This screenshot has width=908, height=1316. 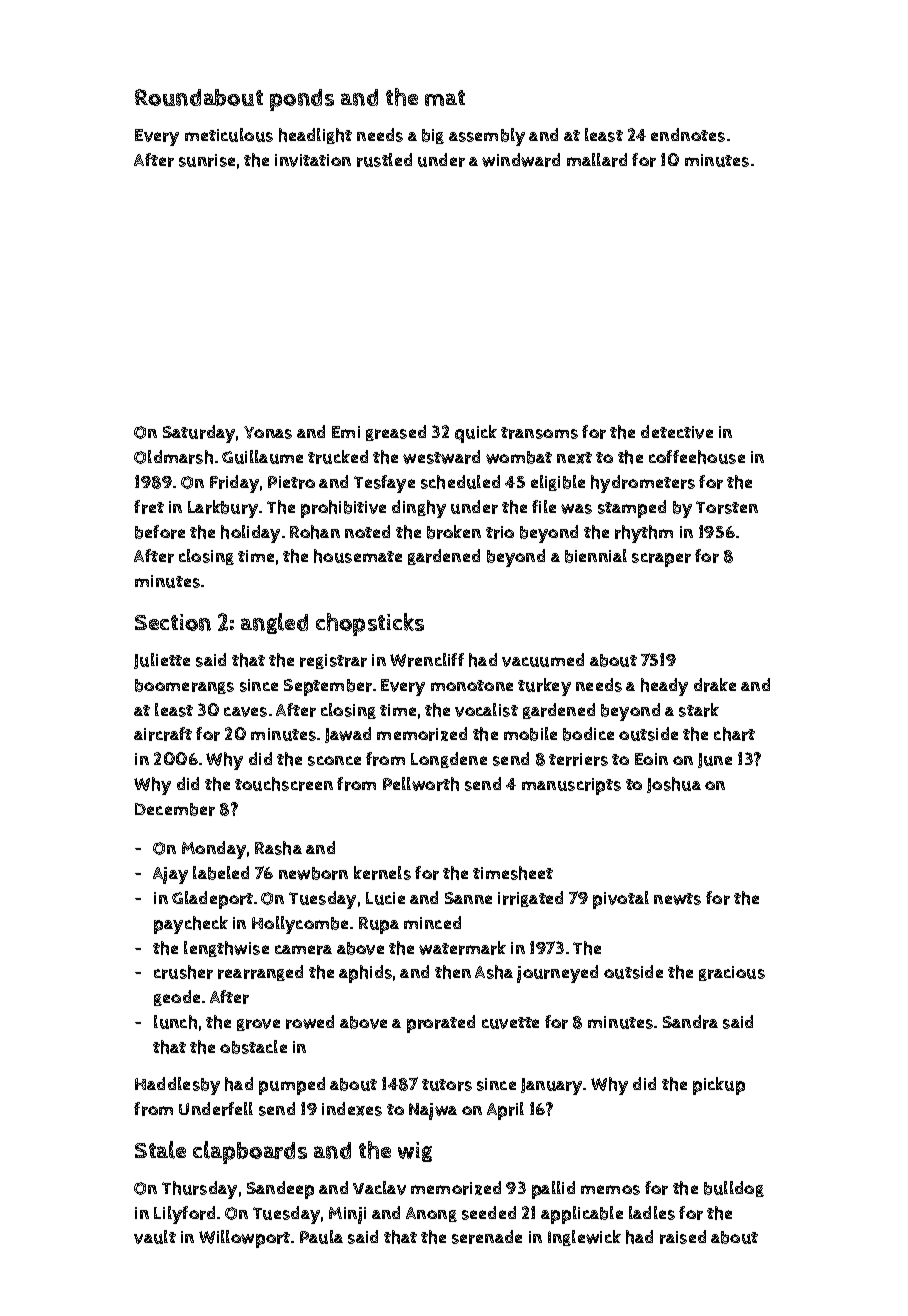 I want to click on windward, so click(x=521, y=160).
